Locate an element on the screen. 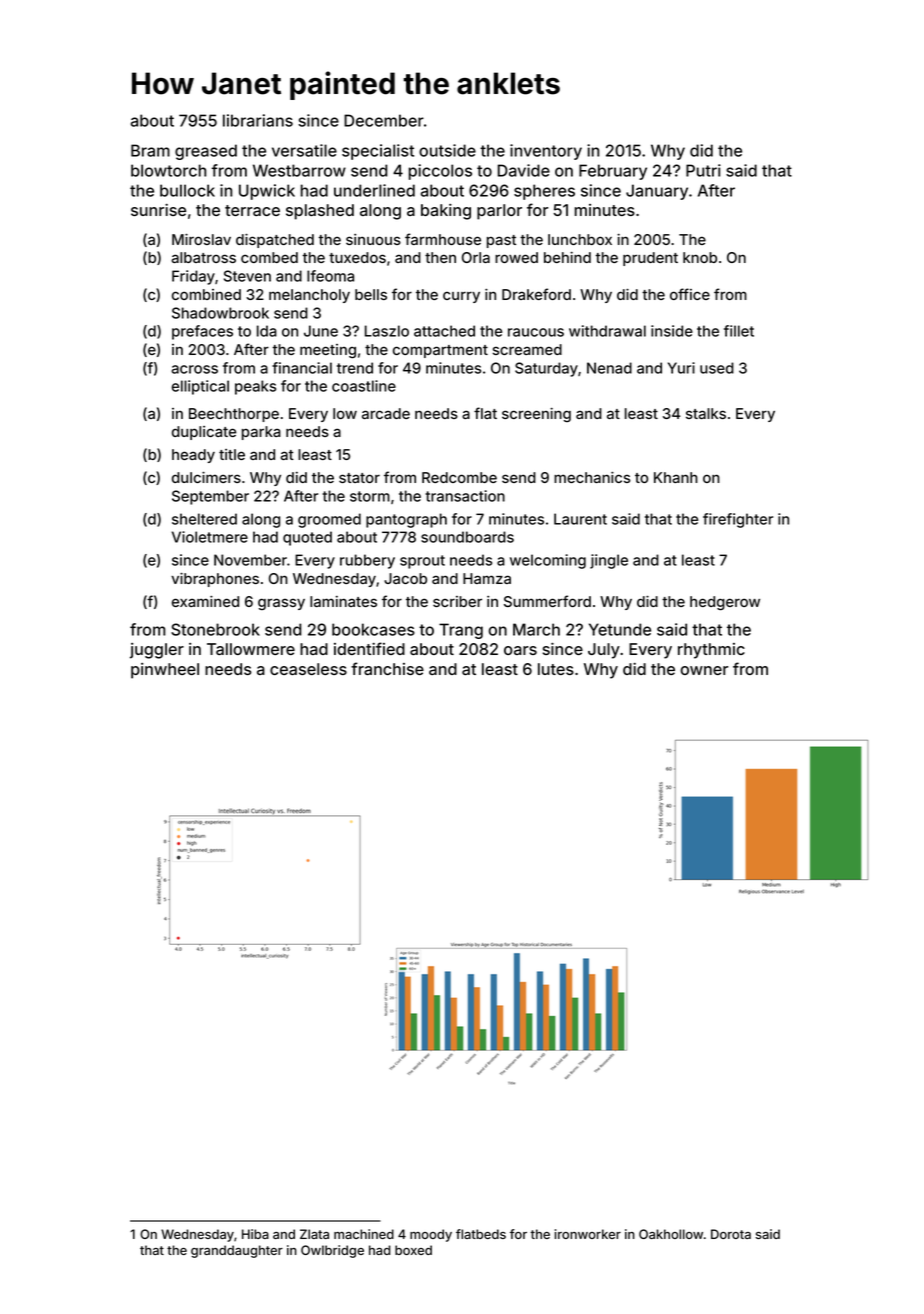  bells is located at coordinates (371, 294).
